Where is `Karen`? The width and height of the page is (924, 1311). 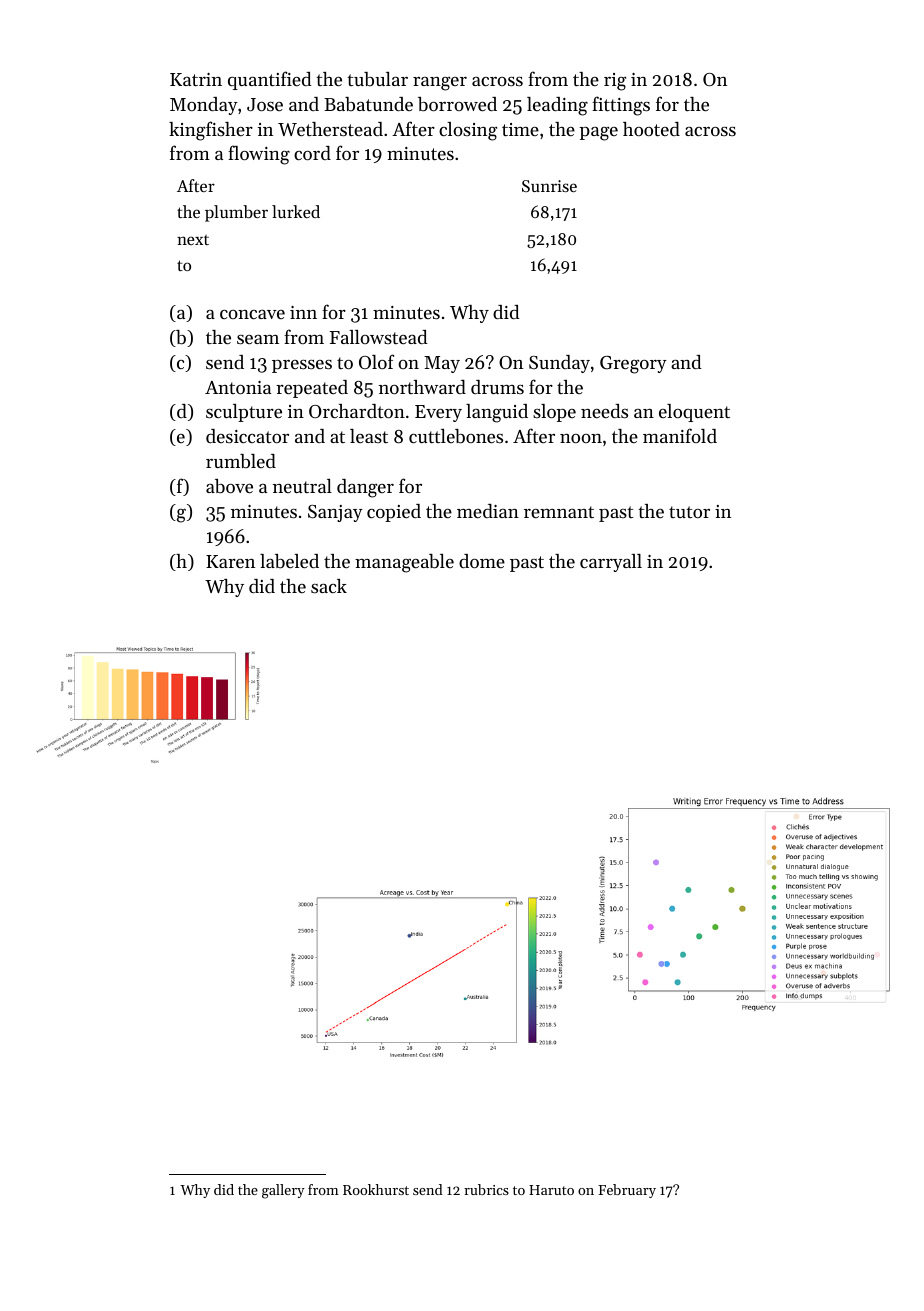 Karen is located at coordinates (230, 561).
